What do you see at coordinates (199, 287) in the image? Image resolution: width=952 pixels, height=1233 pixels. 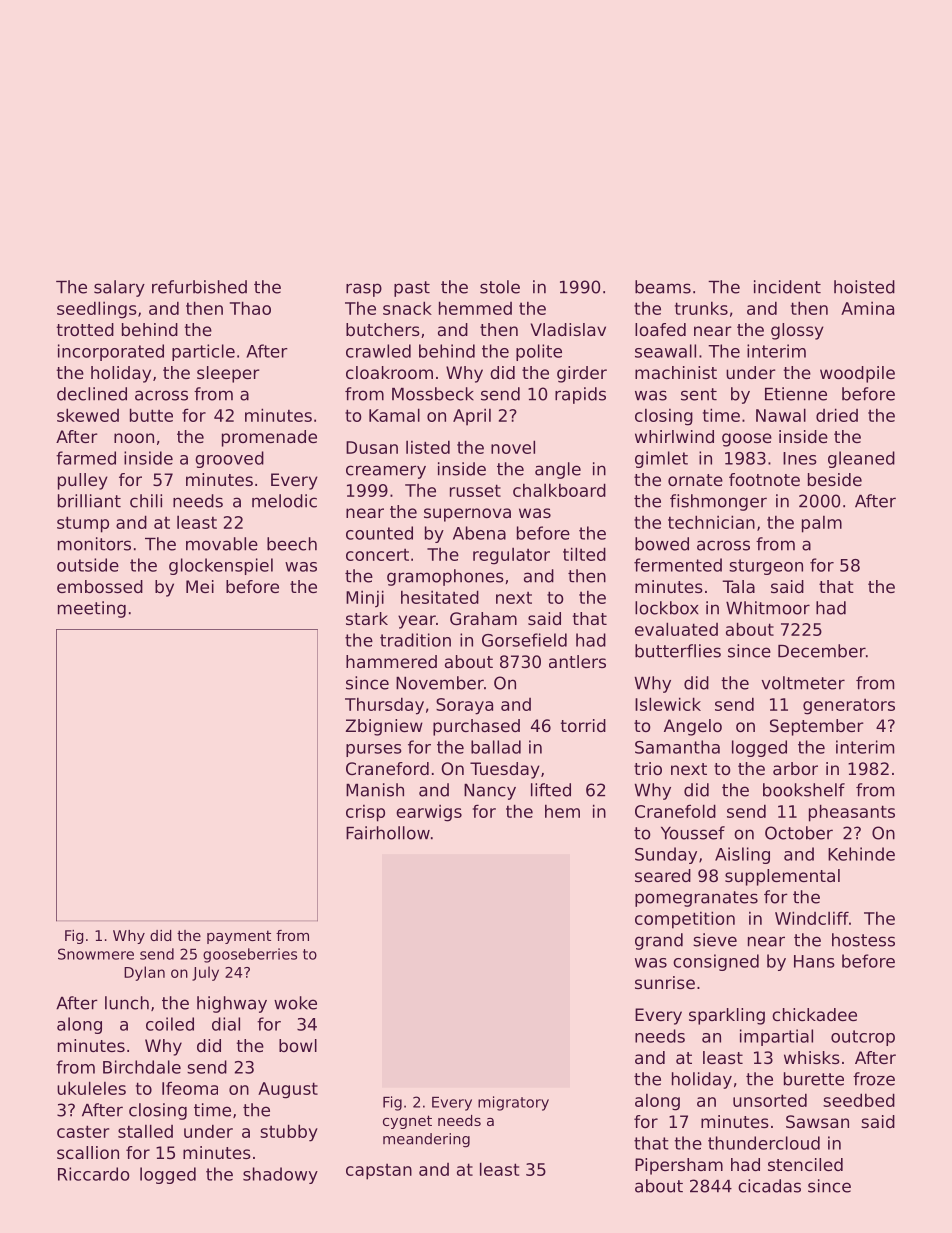 I see `refurbished` at bounding box center [199, 287].
